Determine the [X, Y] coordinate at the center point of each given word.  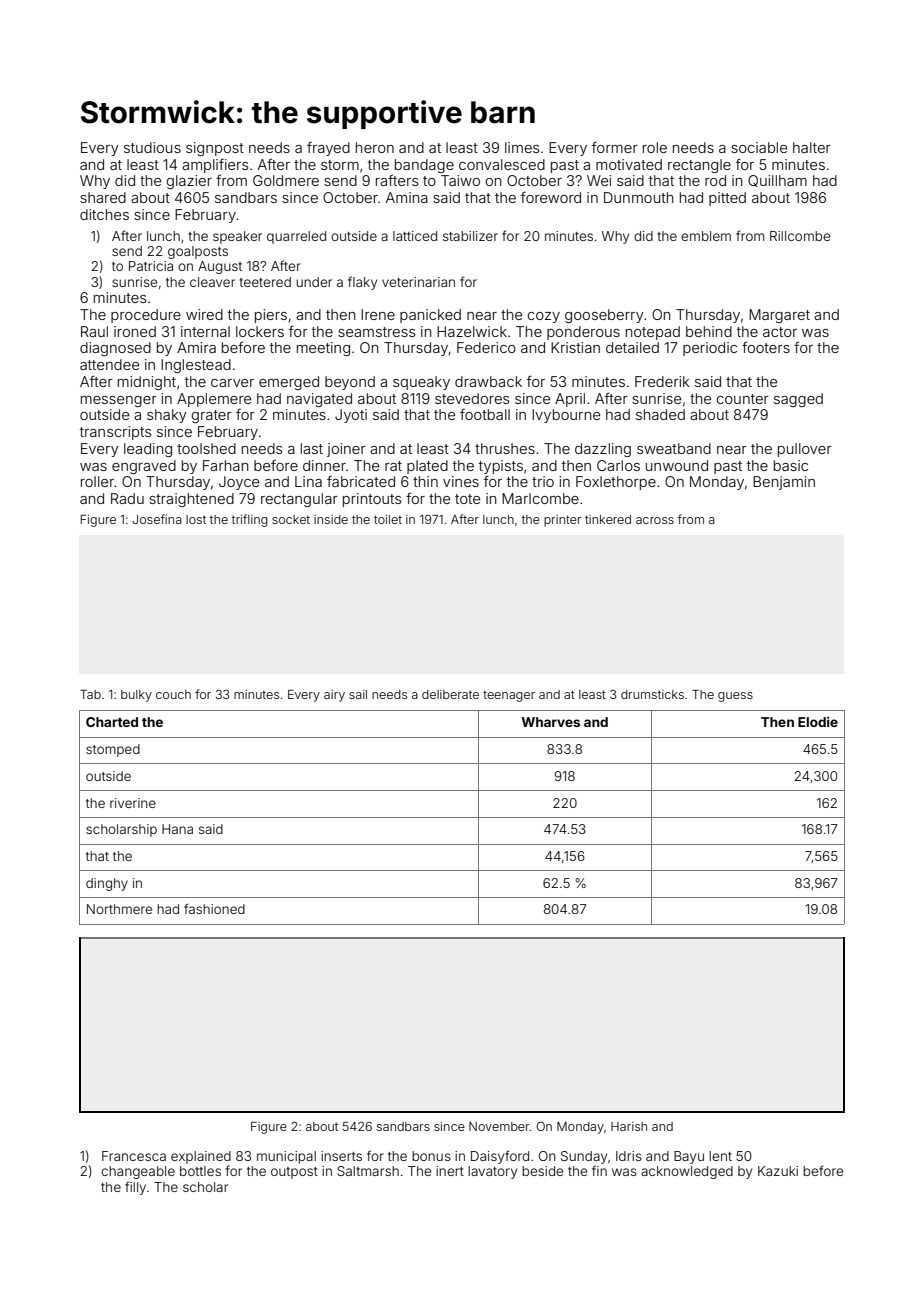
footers [766, 347]
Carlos [618, 465]
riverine [133, 803]
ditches [104, 214]
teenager [509, 696]
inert [450, 1171]
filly [135, 1188]
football [485, 414]
